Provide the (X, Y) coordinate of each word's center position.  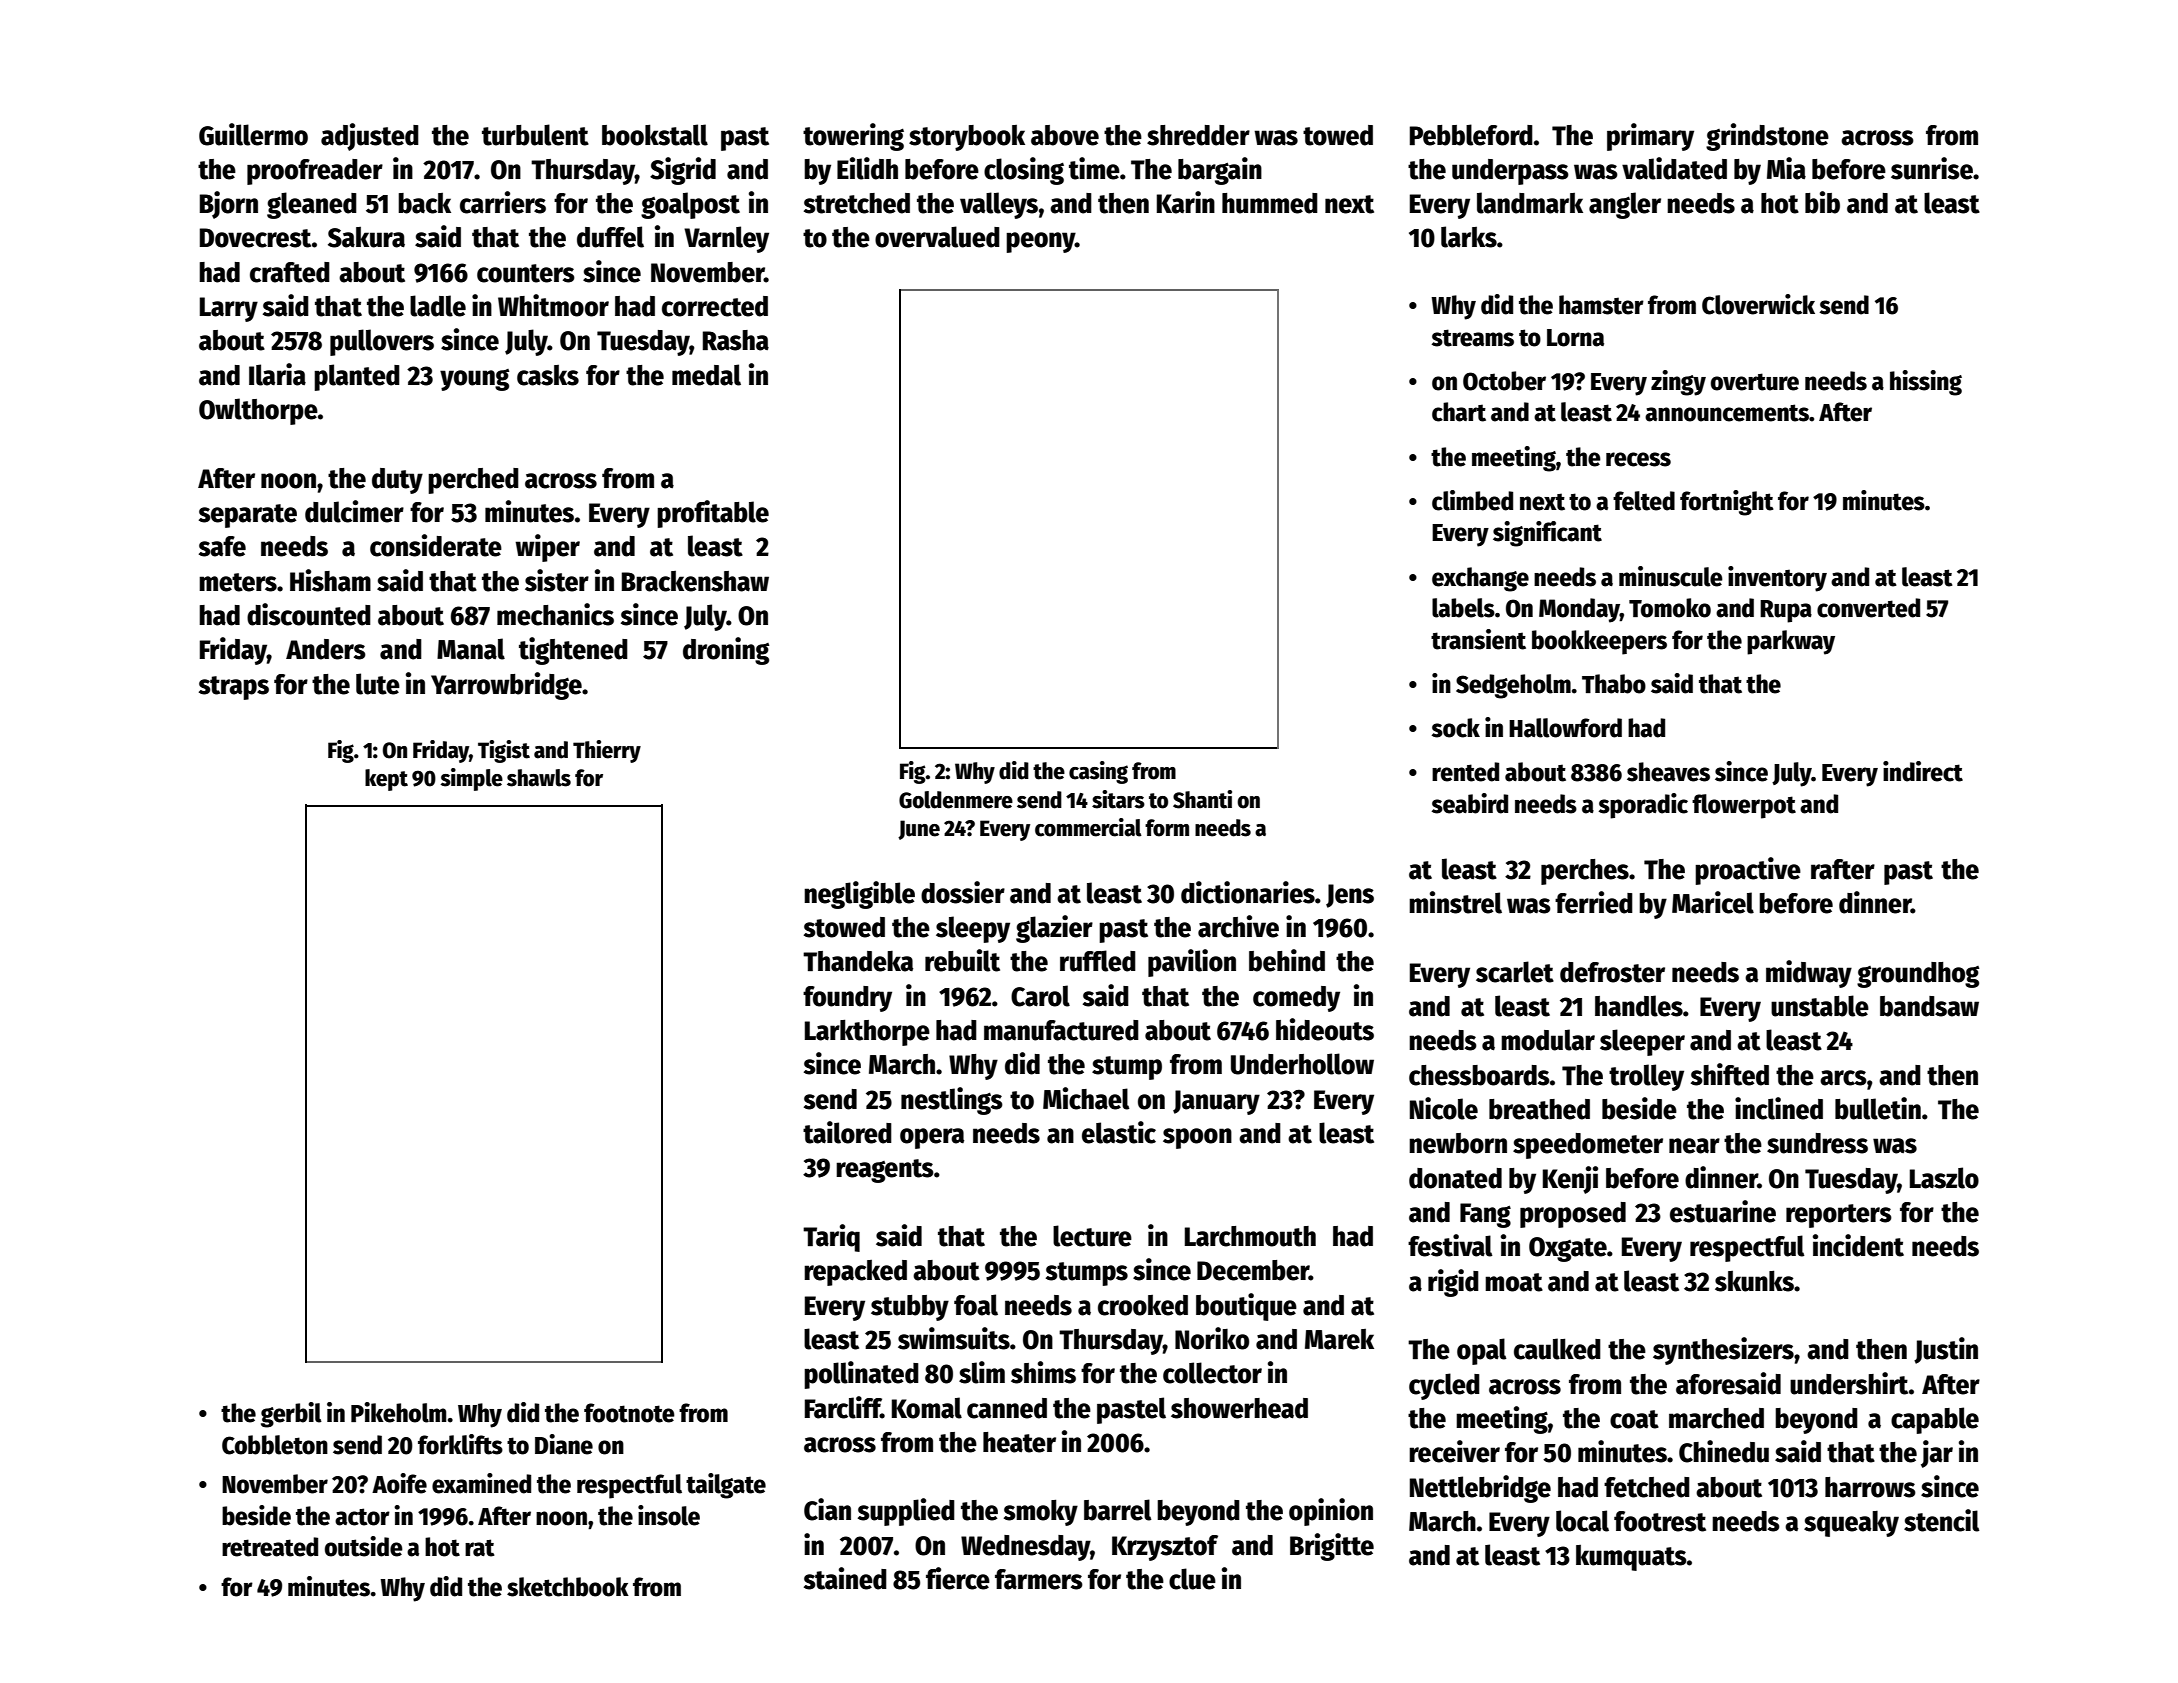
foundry (847, 999)
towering (853, 137)
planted (357, 377)
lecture (1092, 1236)
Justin (1946, 1350)
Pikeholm (398, 1412)
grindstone (1767, 137)
